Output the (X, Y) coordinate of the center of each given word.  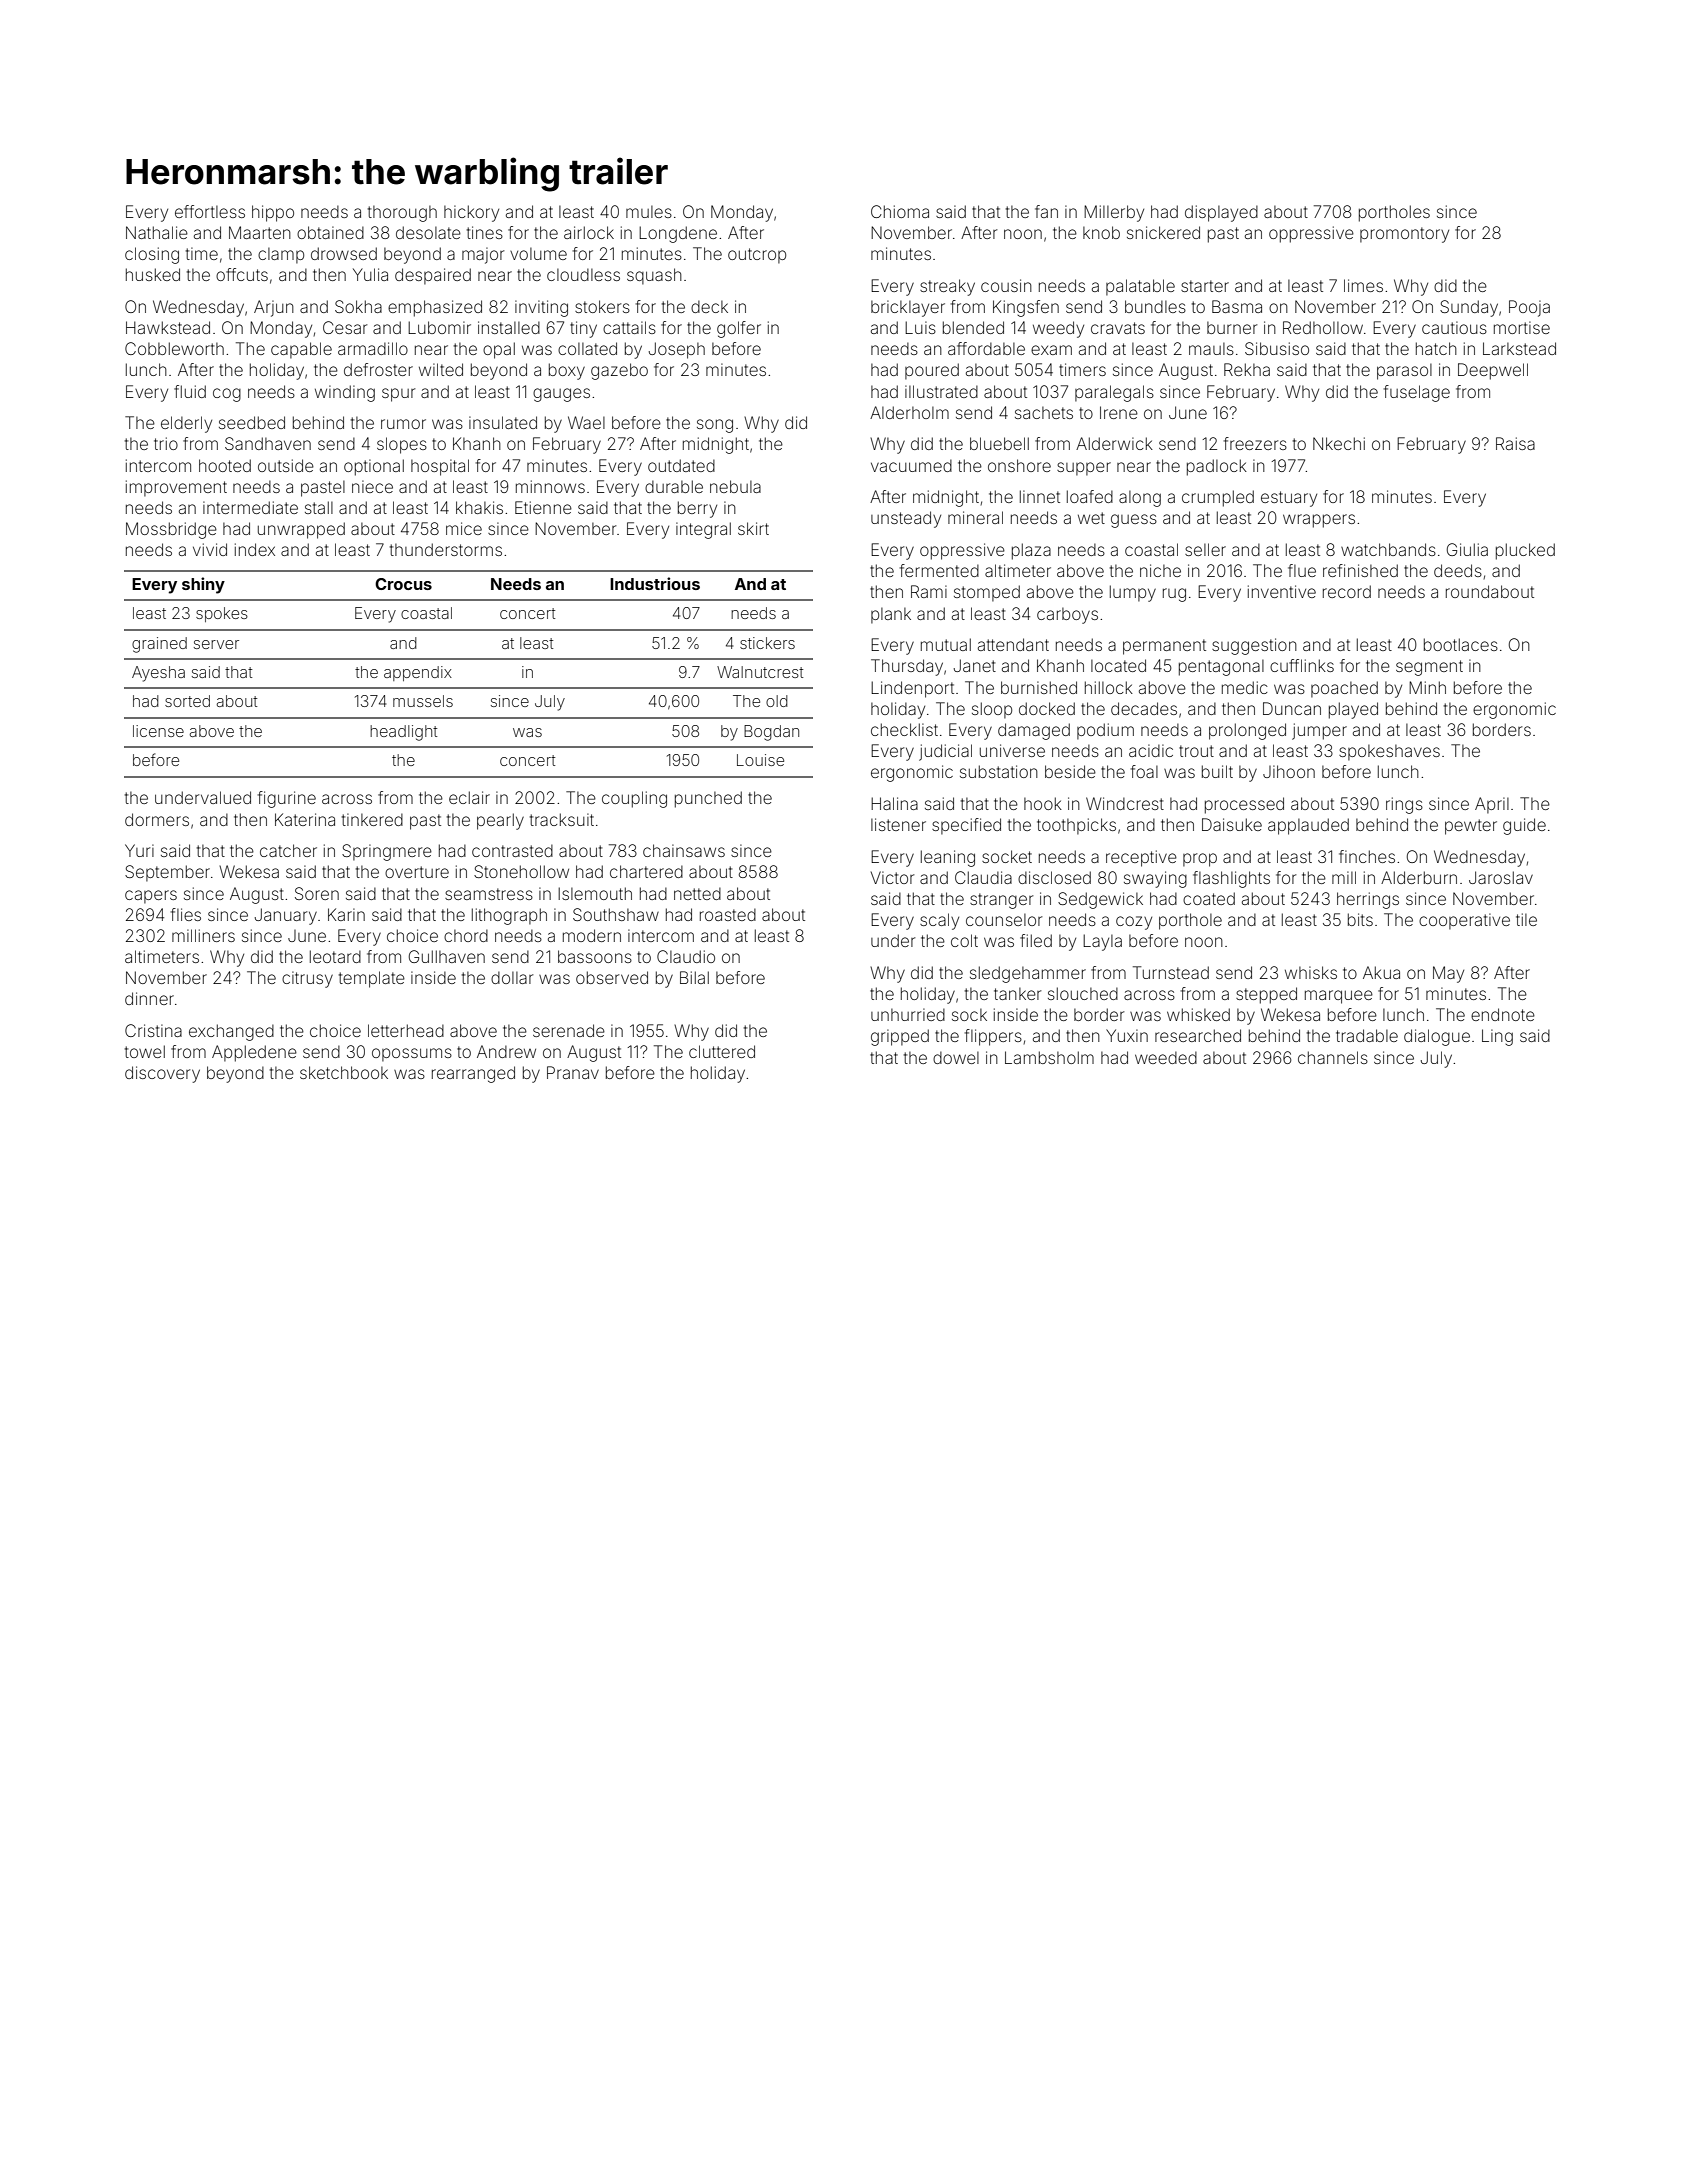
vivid (210, 549)
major (483, 255)
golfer (739, 329)
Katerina (305, 819)
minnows (550, 486)
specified (966, 826)
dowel (956, 1057)
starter (1205, 286)
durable (674, 486)
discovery (162, 1074)
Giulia (1467, 549)
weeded (1166, 1057)
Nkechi (1339, 443)
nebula (735, 486)
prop (1200, 860)
